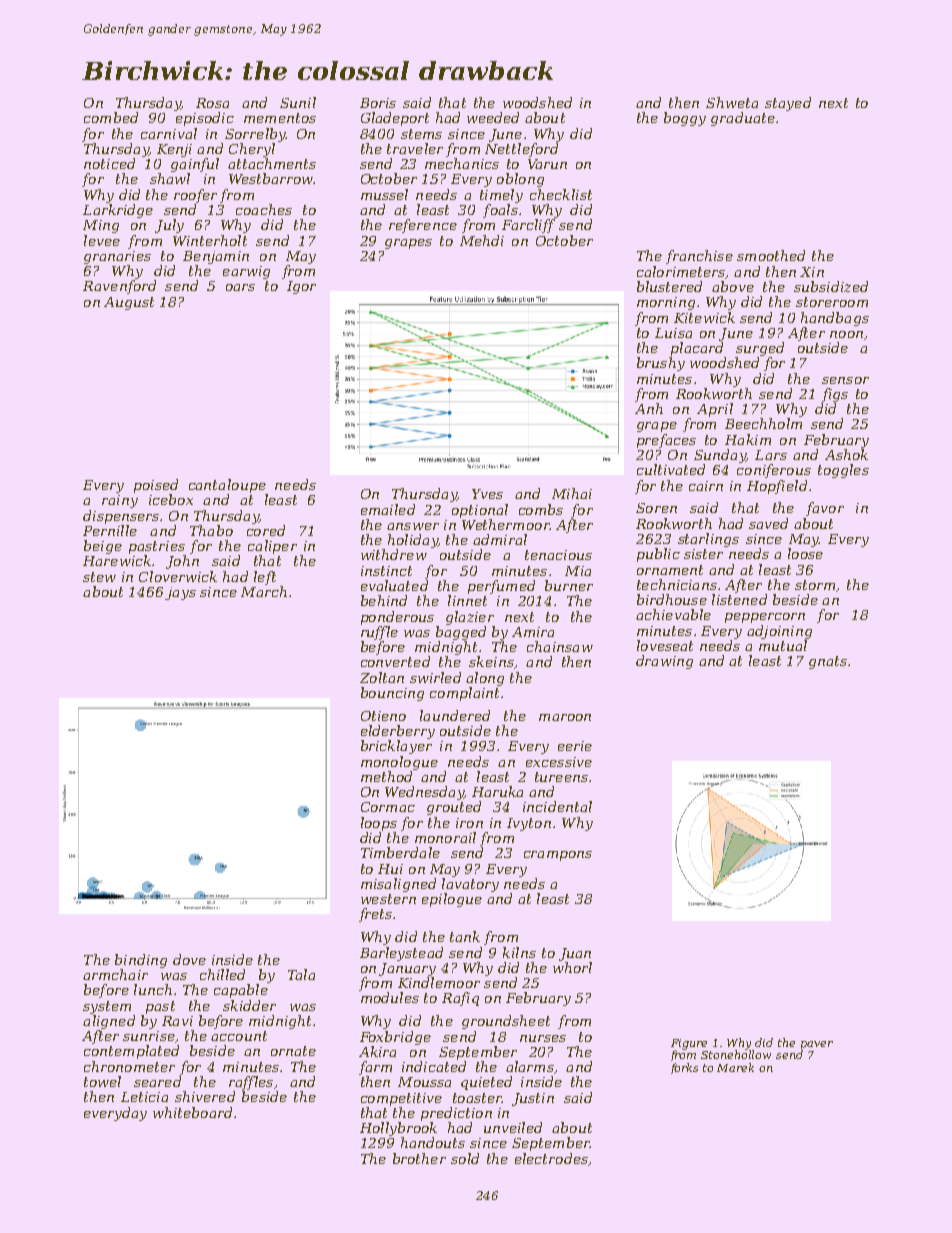  Describe the element at coordinates (661, 364) in the document. I see `brushy` at that location.
